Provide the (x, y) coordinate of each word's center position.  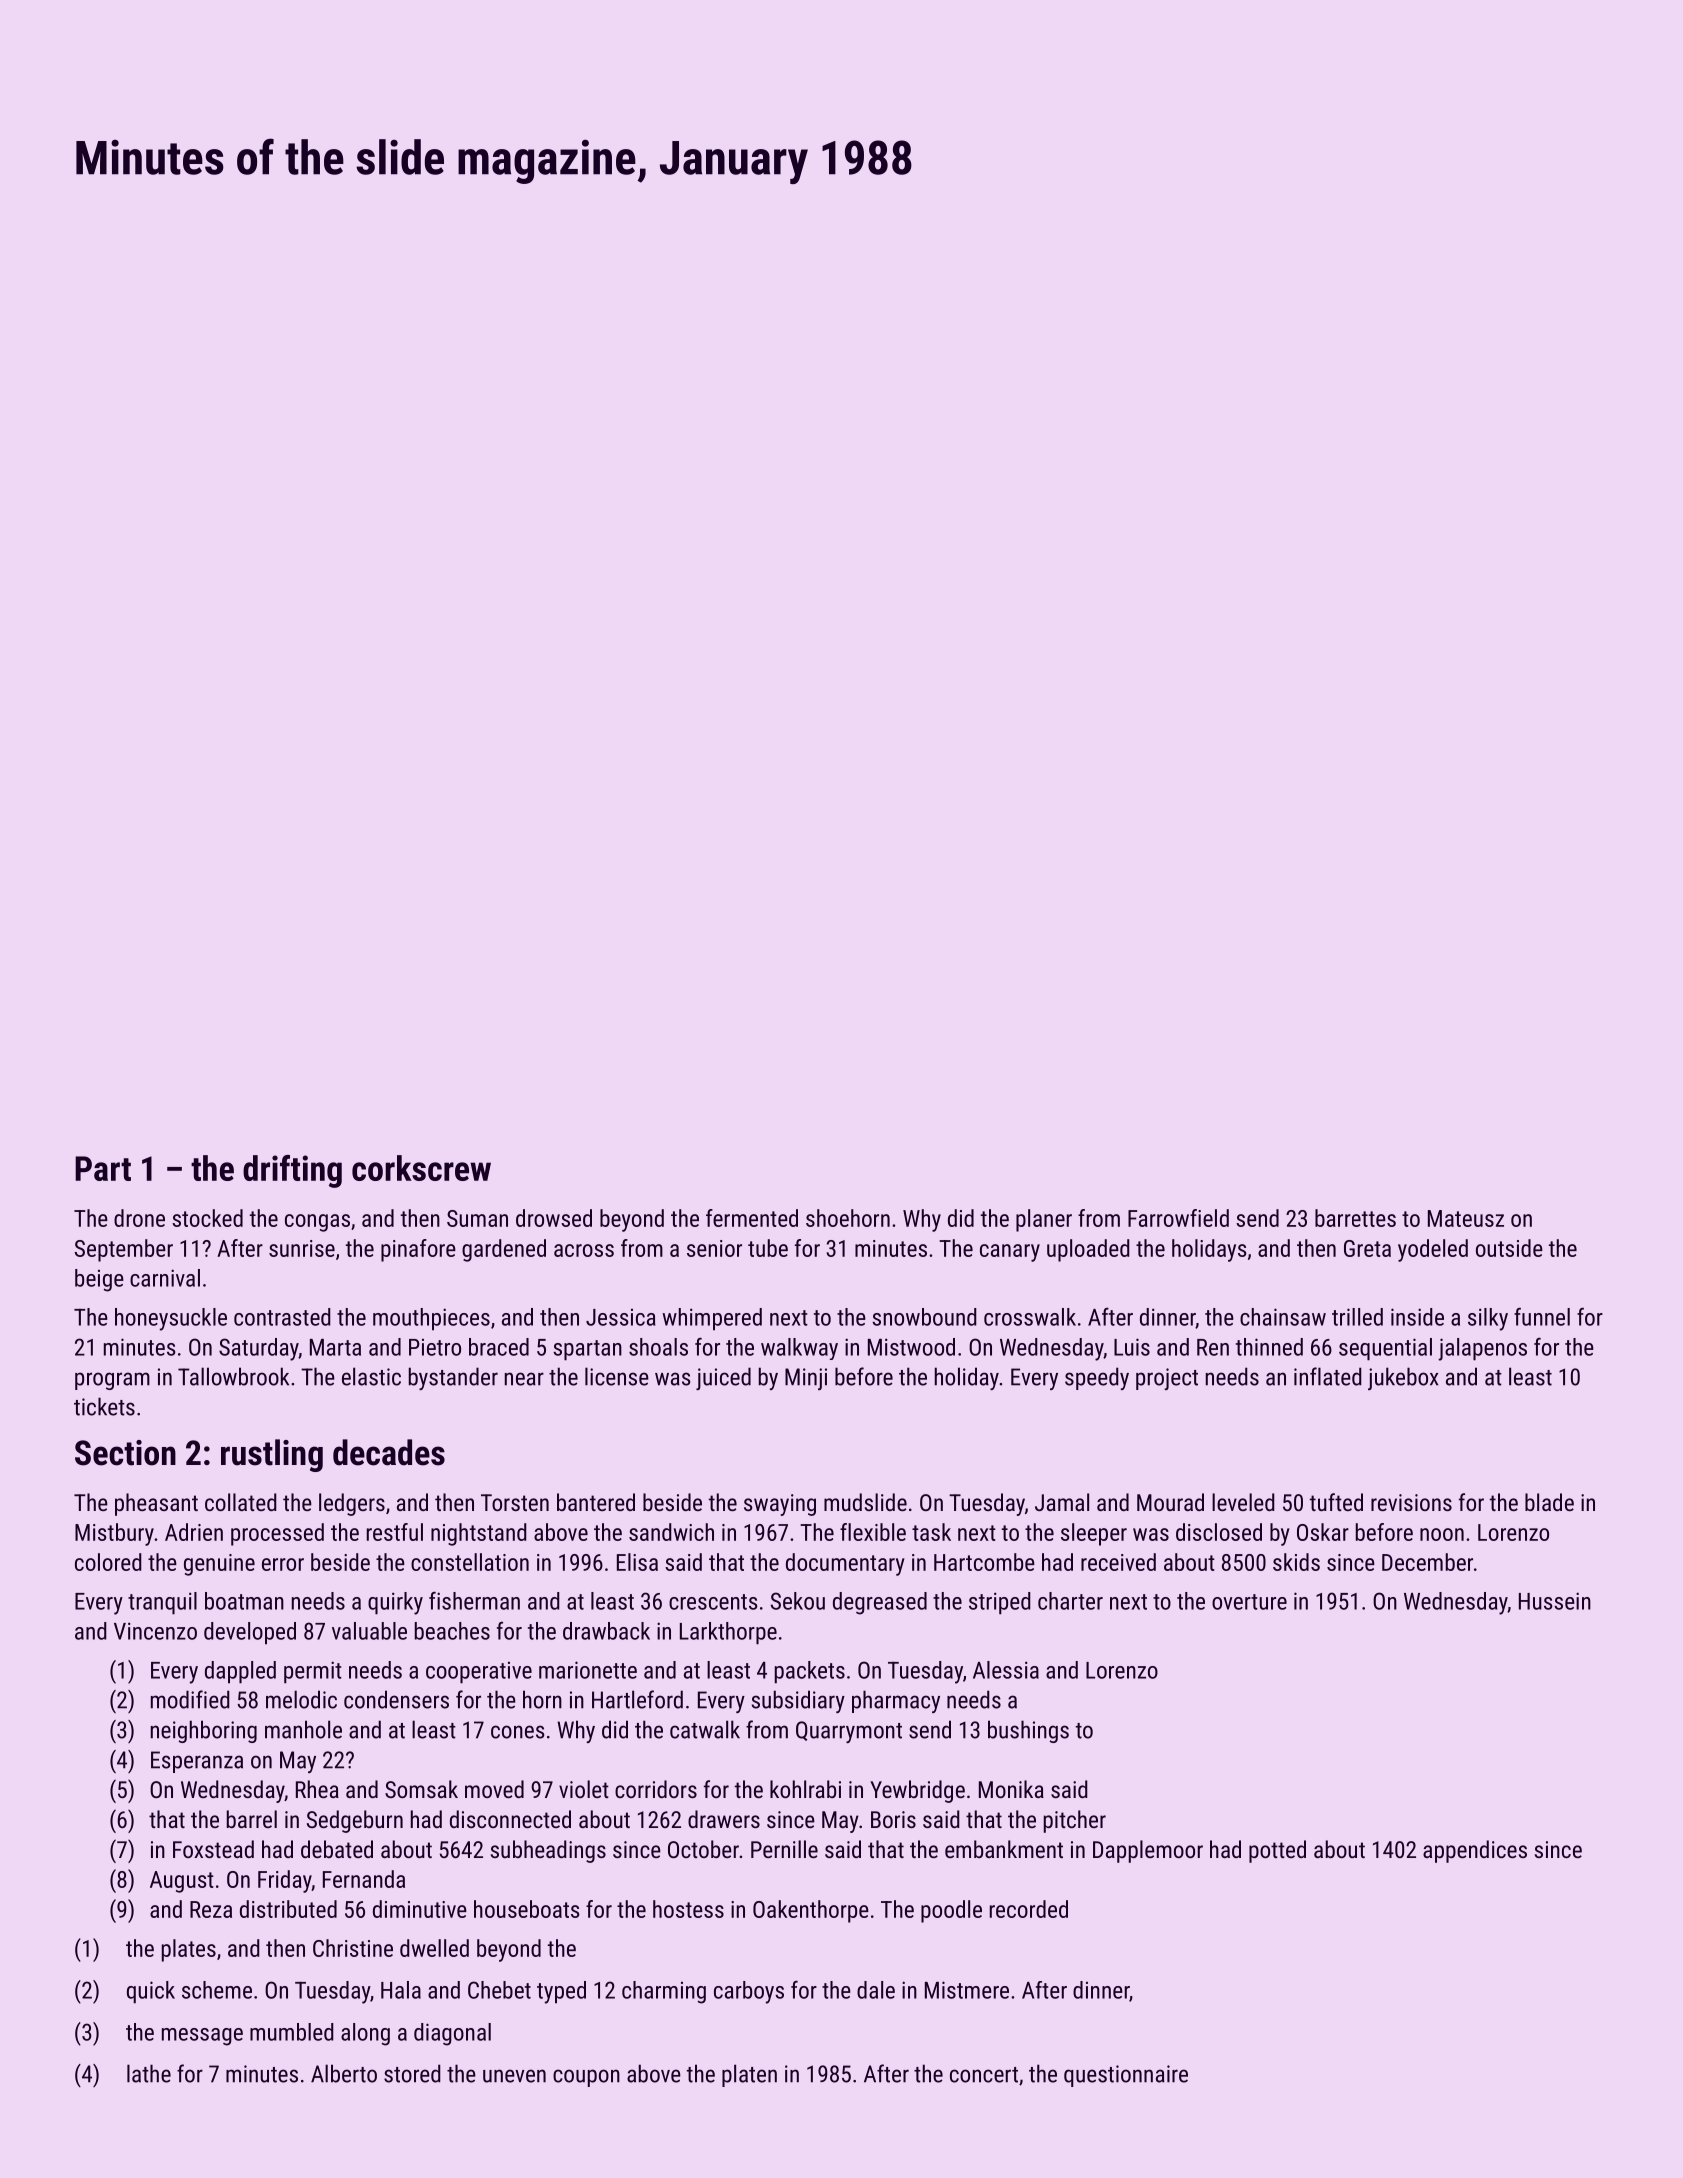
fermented (752, 1218)
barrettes (1355, 1218)
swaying (780, 1505)
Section (125, 1453)
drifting (292, 1171)
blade (1549, 1502)
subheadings (548, 1851)
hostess (688, 1909)
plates (189, 1950)
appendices (1475, 1851)
